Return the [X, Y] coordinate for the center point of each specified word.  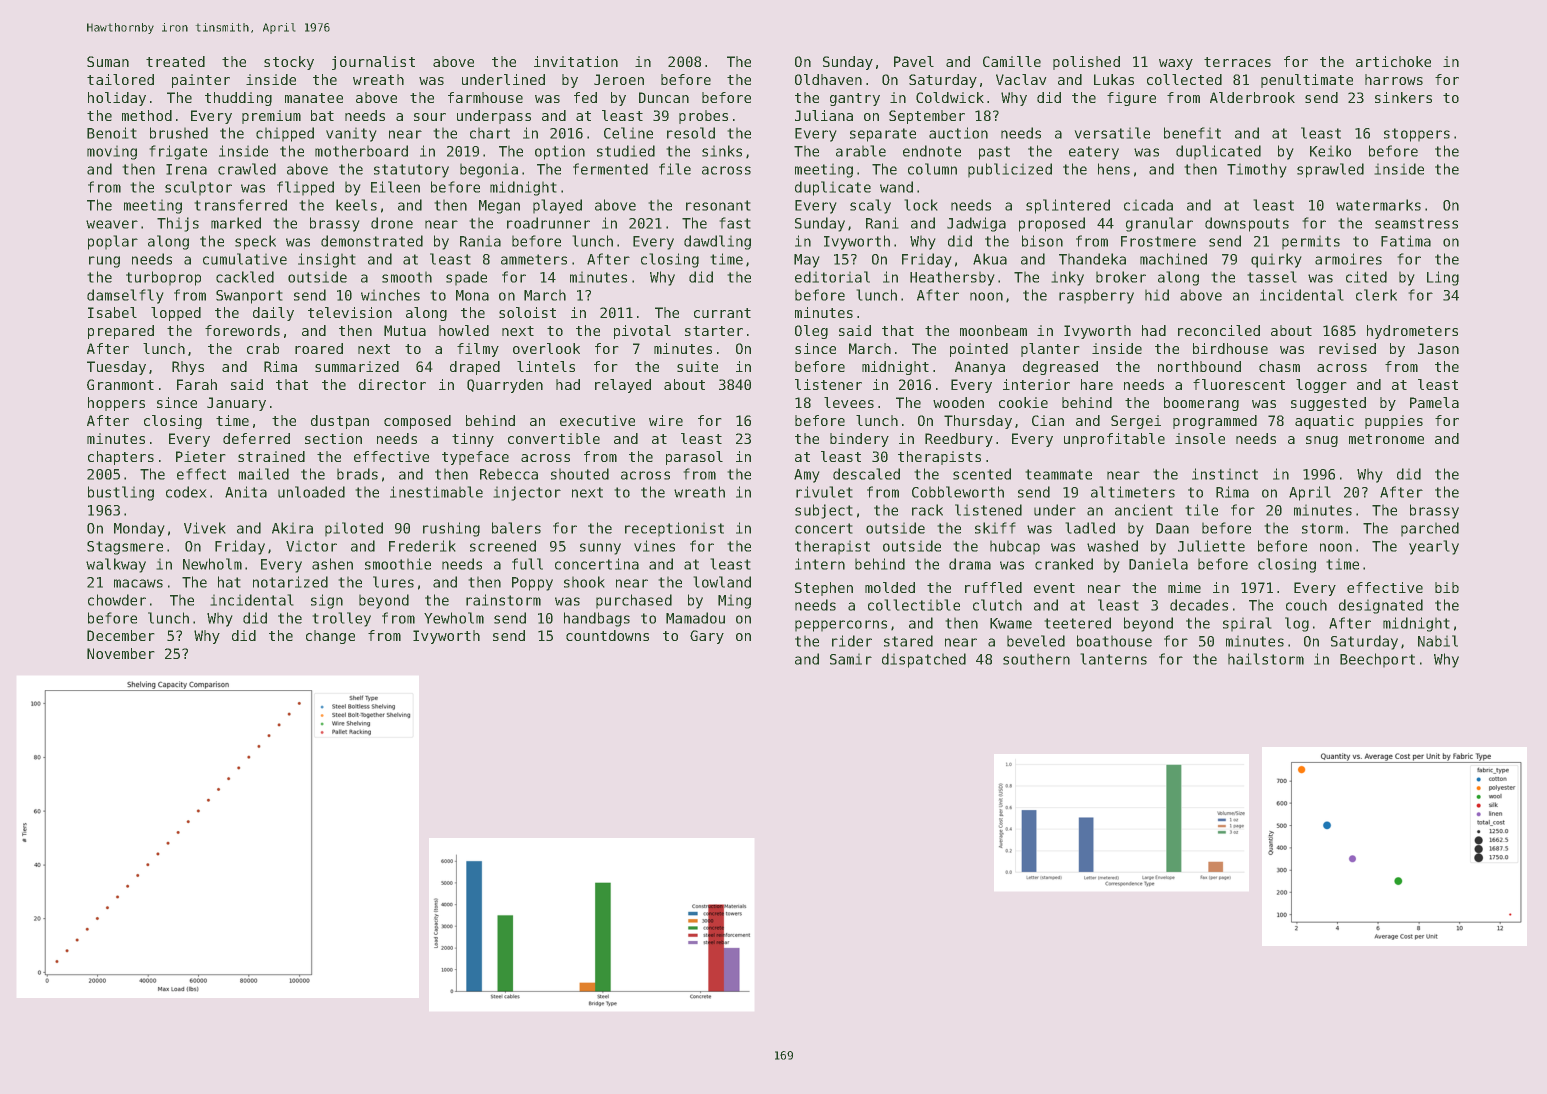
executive [597, 420]
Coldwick [950, 97]
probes [703, 117]
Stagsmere [125, 548]
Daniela [1158, 564]
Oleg [811, 332]
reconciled [1219, 330]
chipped [285, 134]
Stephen [824, 589]
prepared [121, 332]
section [333, 438]
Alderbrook [1252, 97]
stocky [289, 63]
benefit [1192, 133]
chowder [117, 600]
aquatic [1324, 422]
